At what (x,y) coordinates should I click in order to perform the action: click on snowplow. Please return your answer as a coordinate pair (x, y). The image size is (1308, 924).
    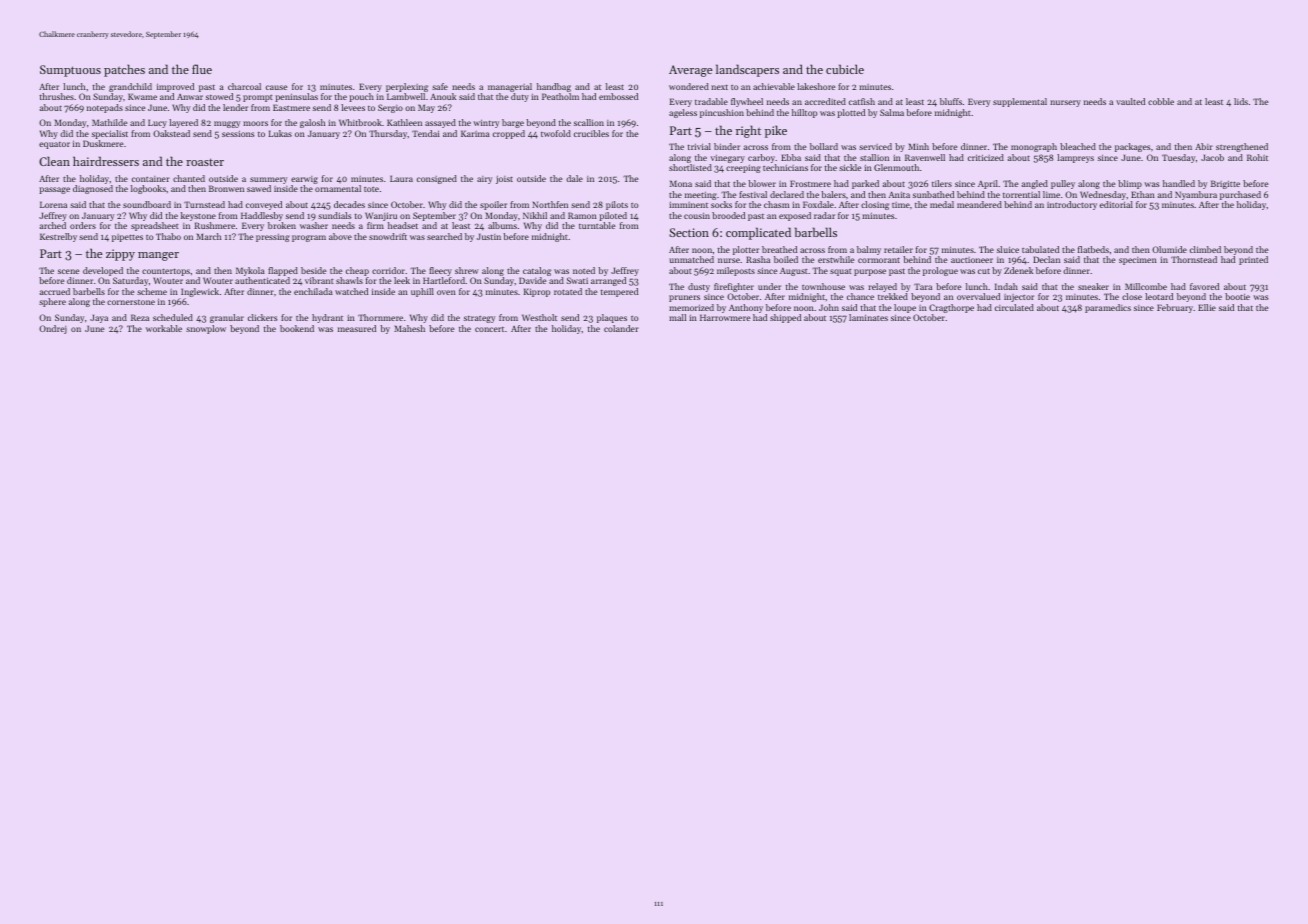
    Looking at the image, I should click on (206, 329).
